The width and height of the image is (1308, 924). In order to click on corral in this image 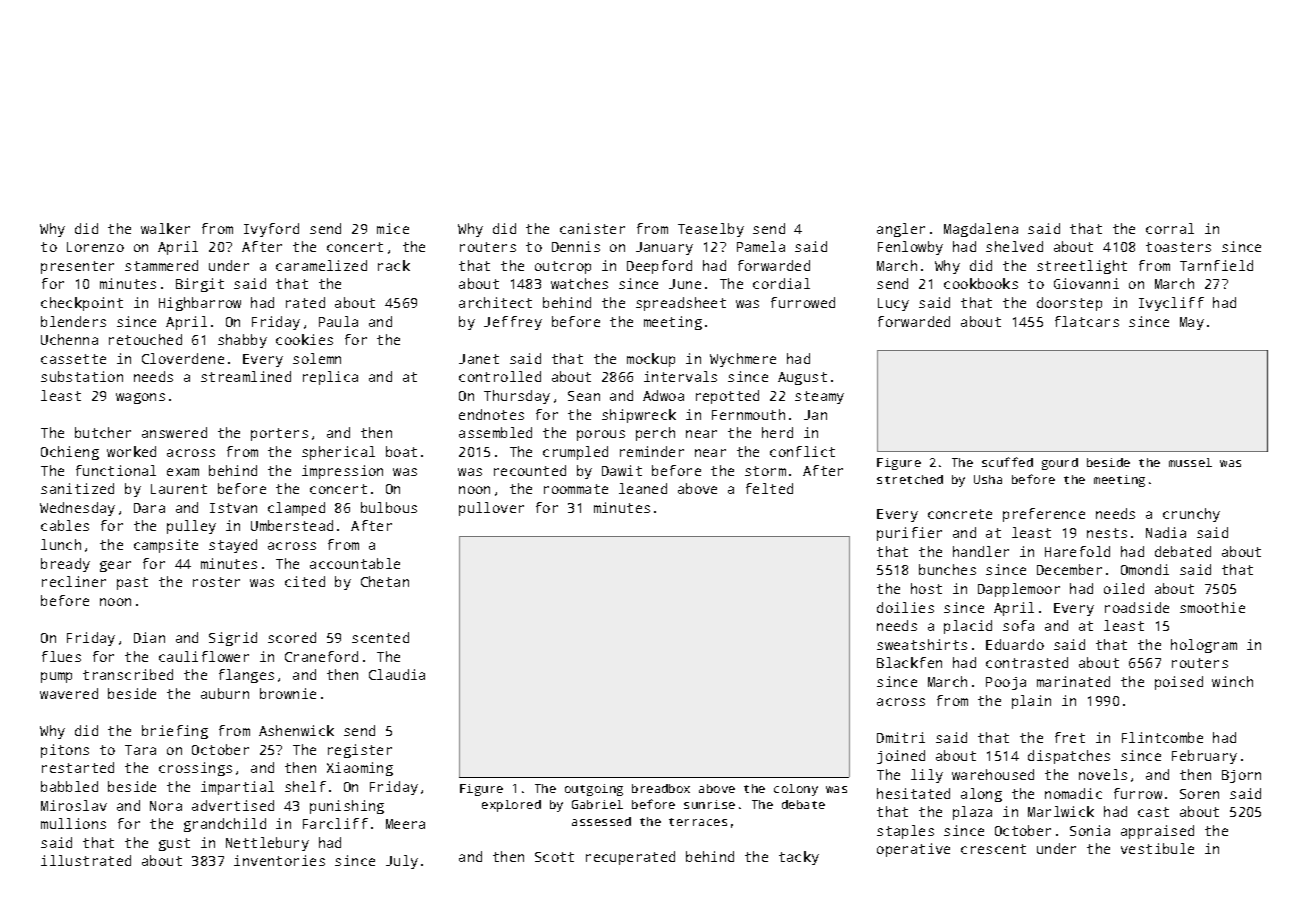, I will do `click(1170, 228)`.
